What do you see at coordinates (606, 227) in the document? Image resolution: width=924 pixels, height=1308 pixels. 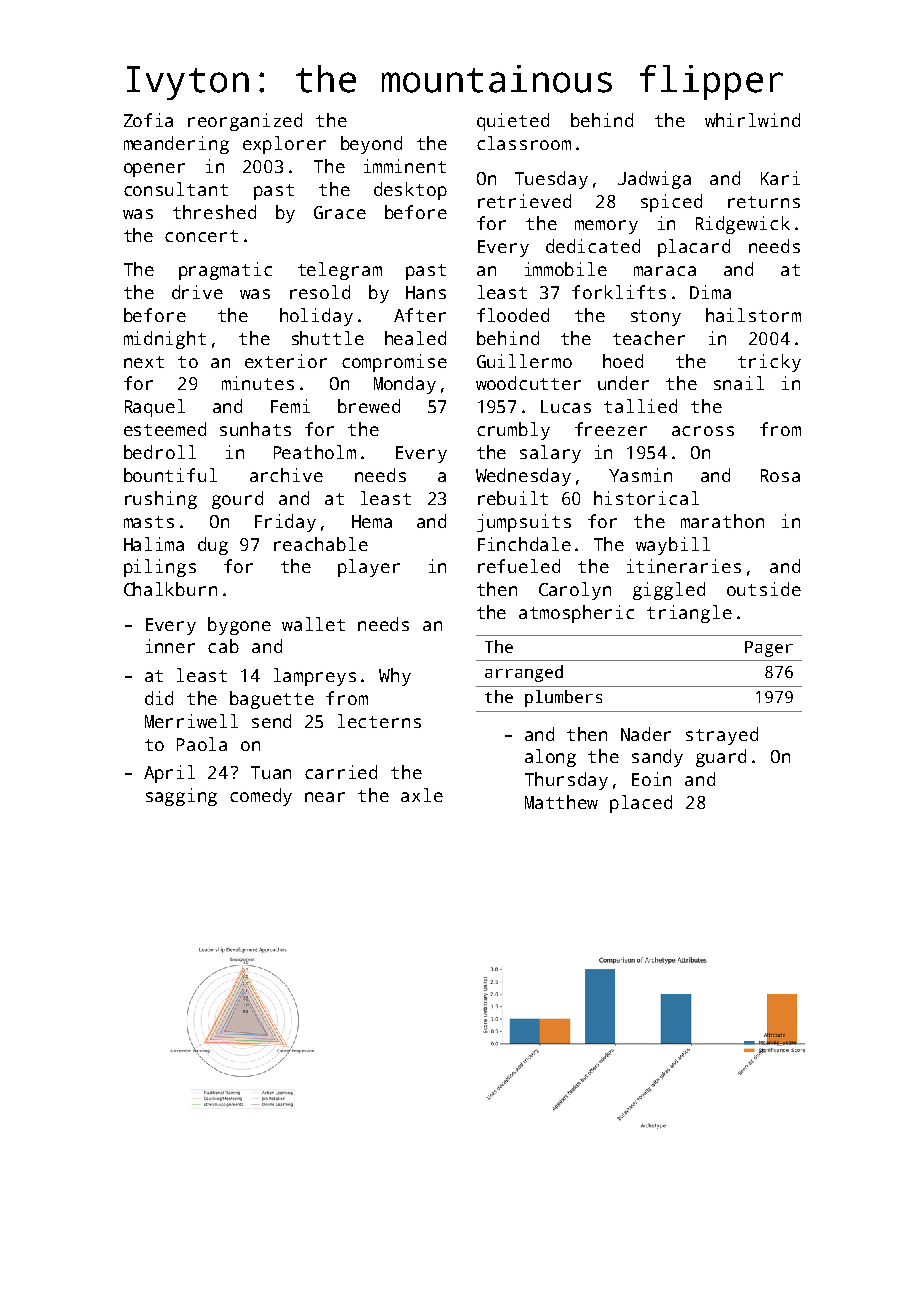 I see `memory` at bounding box center [606, 227].
